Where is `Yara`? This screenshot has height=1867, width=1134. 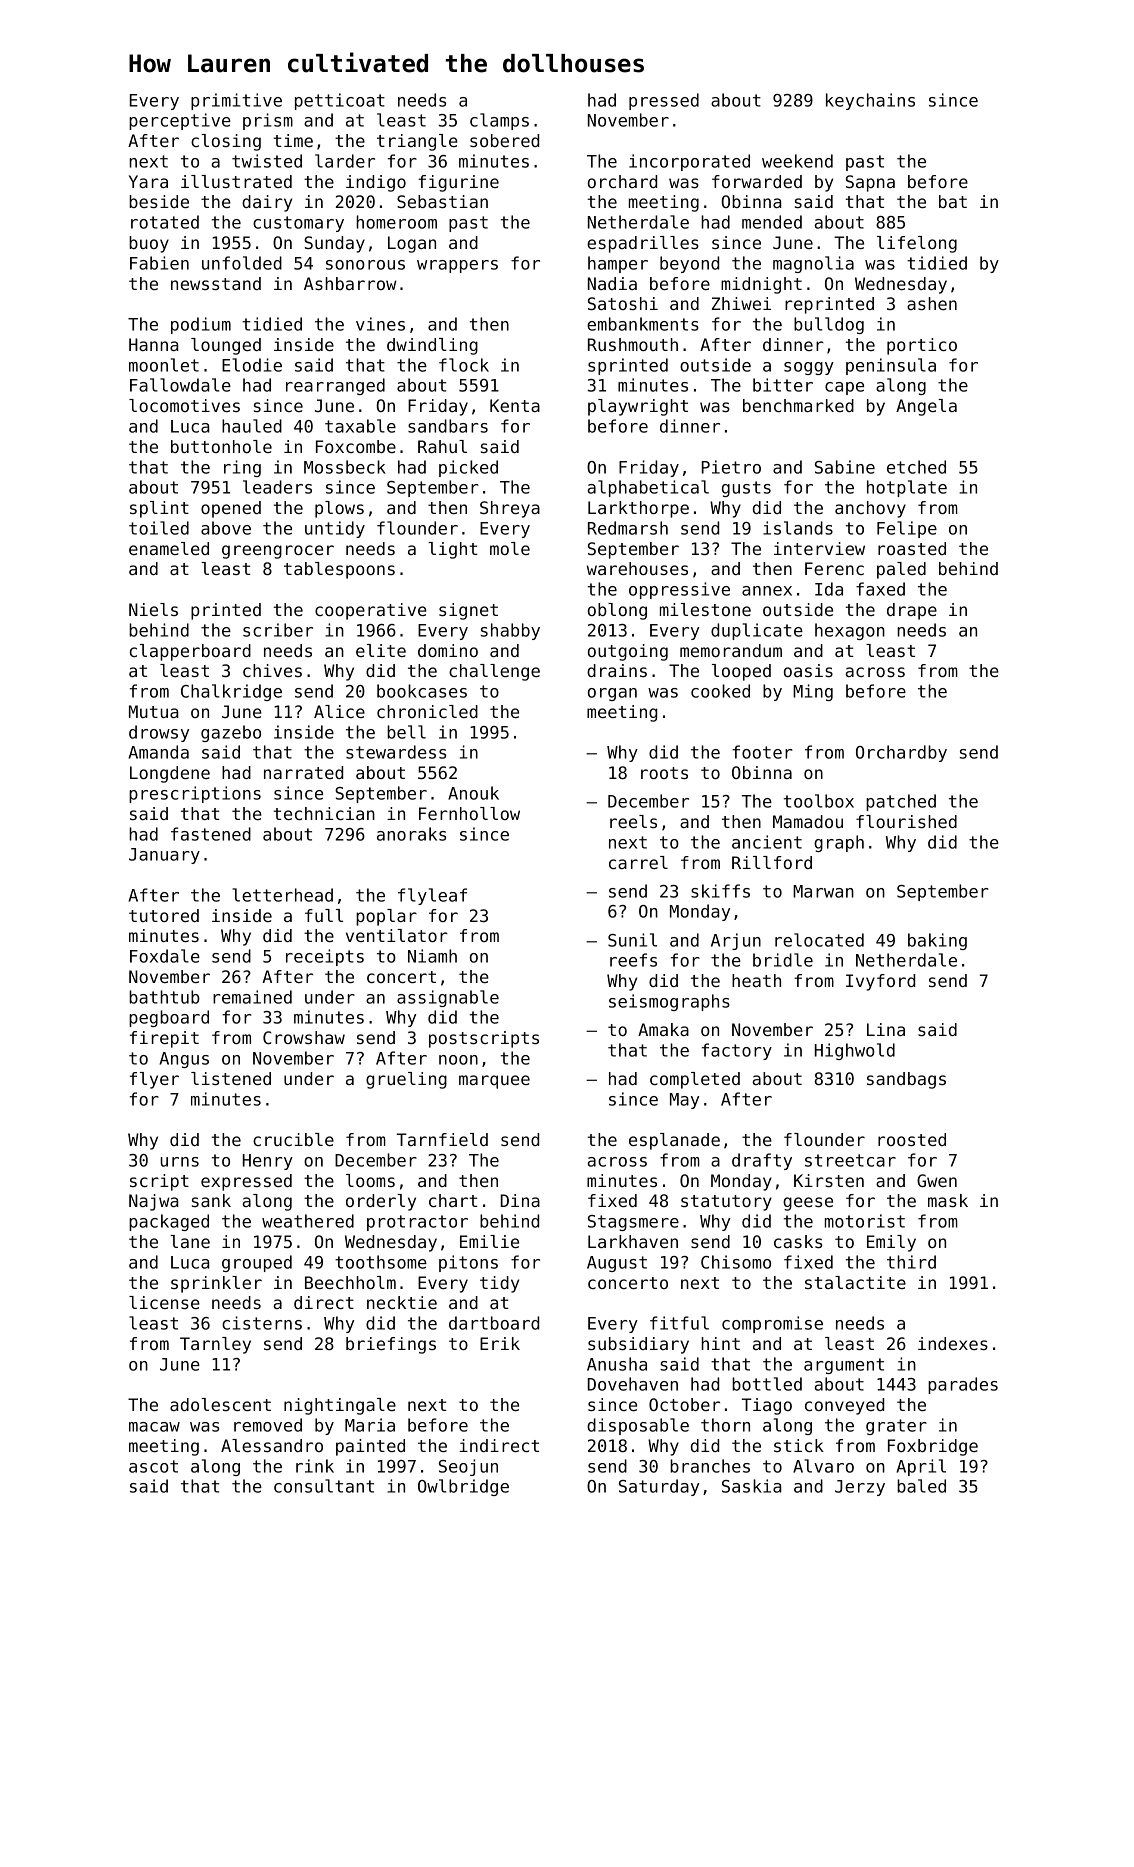
Yara is located at coordinates (148, 181).
